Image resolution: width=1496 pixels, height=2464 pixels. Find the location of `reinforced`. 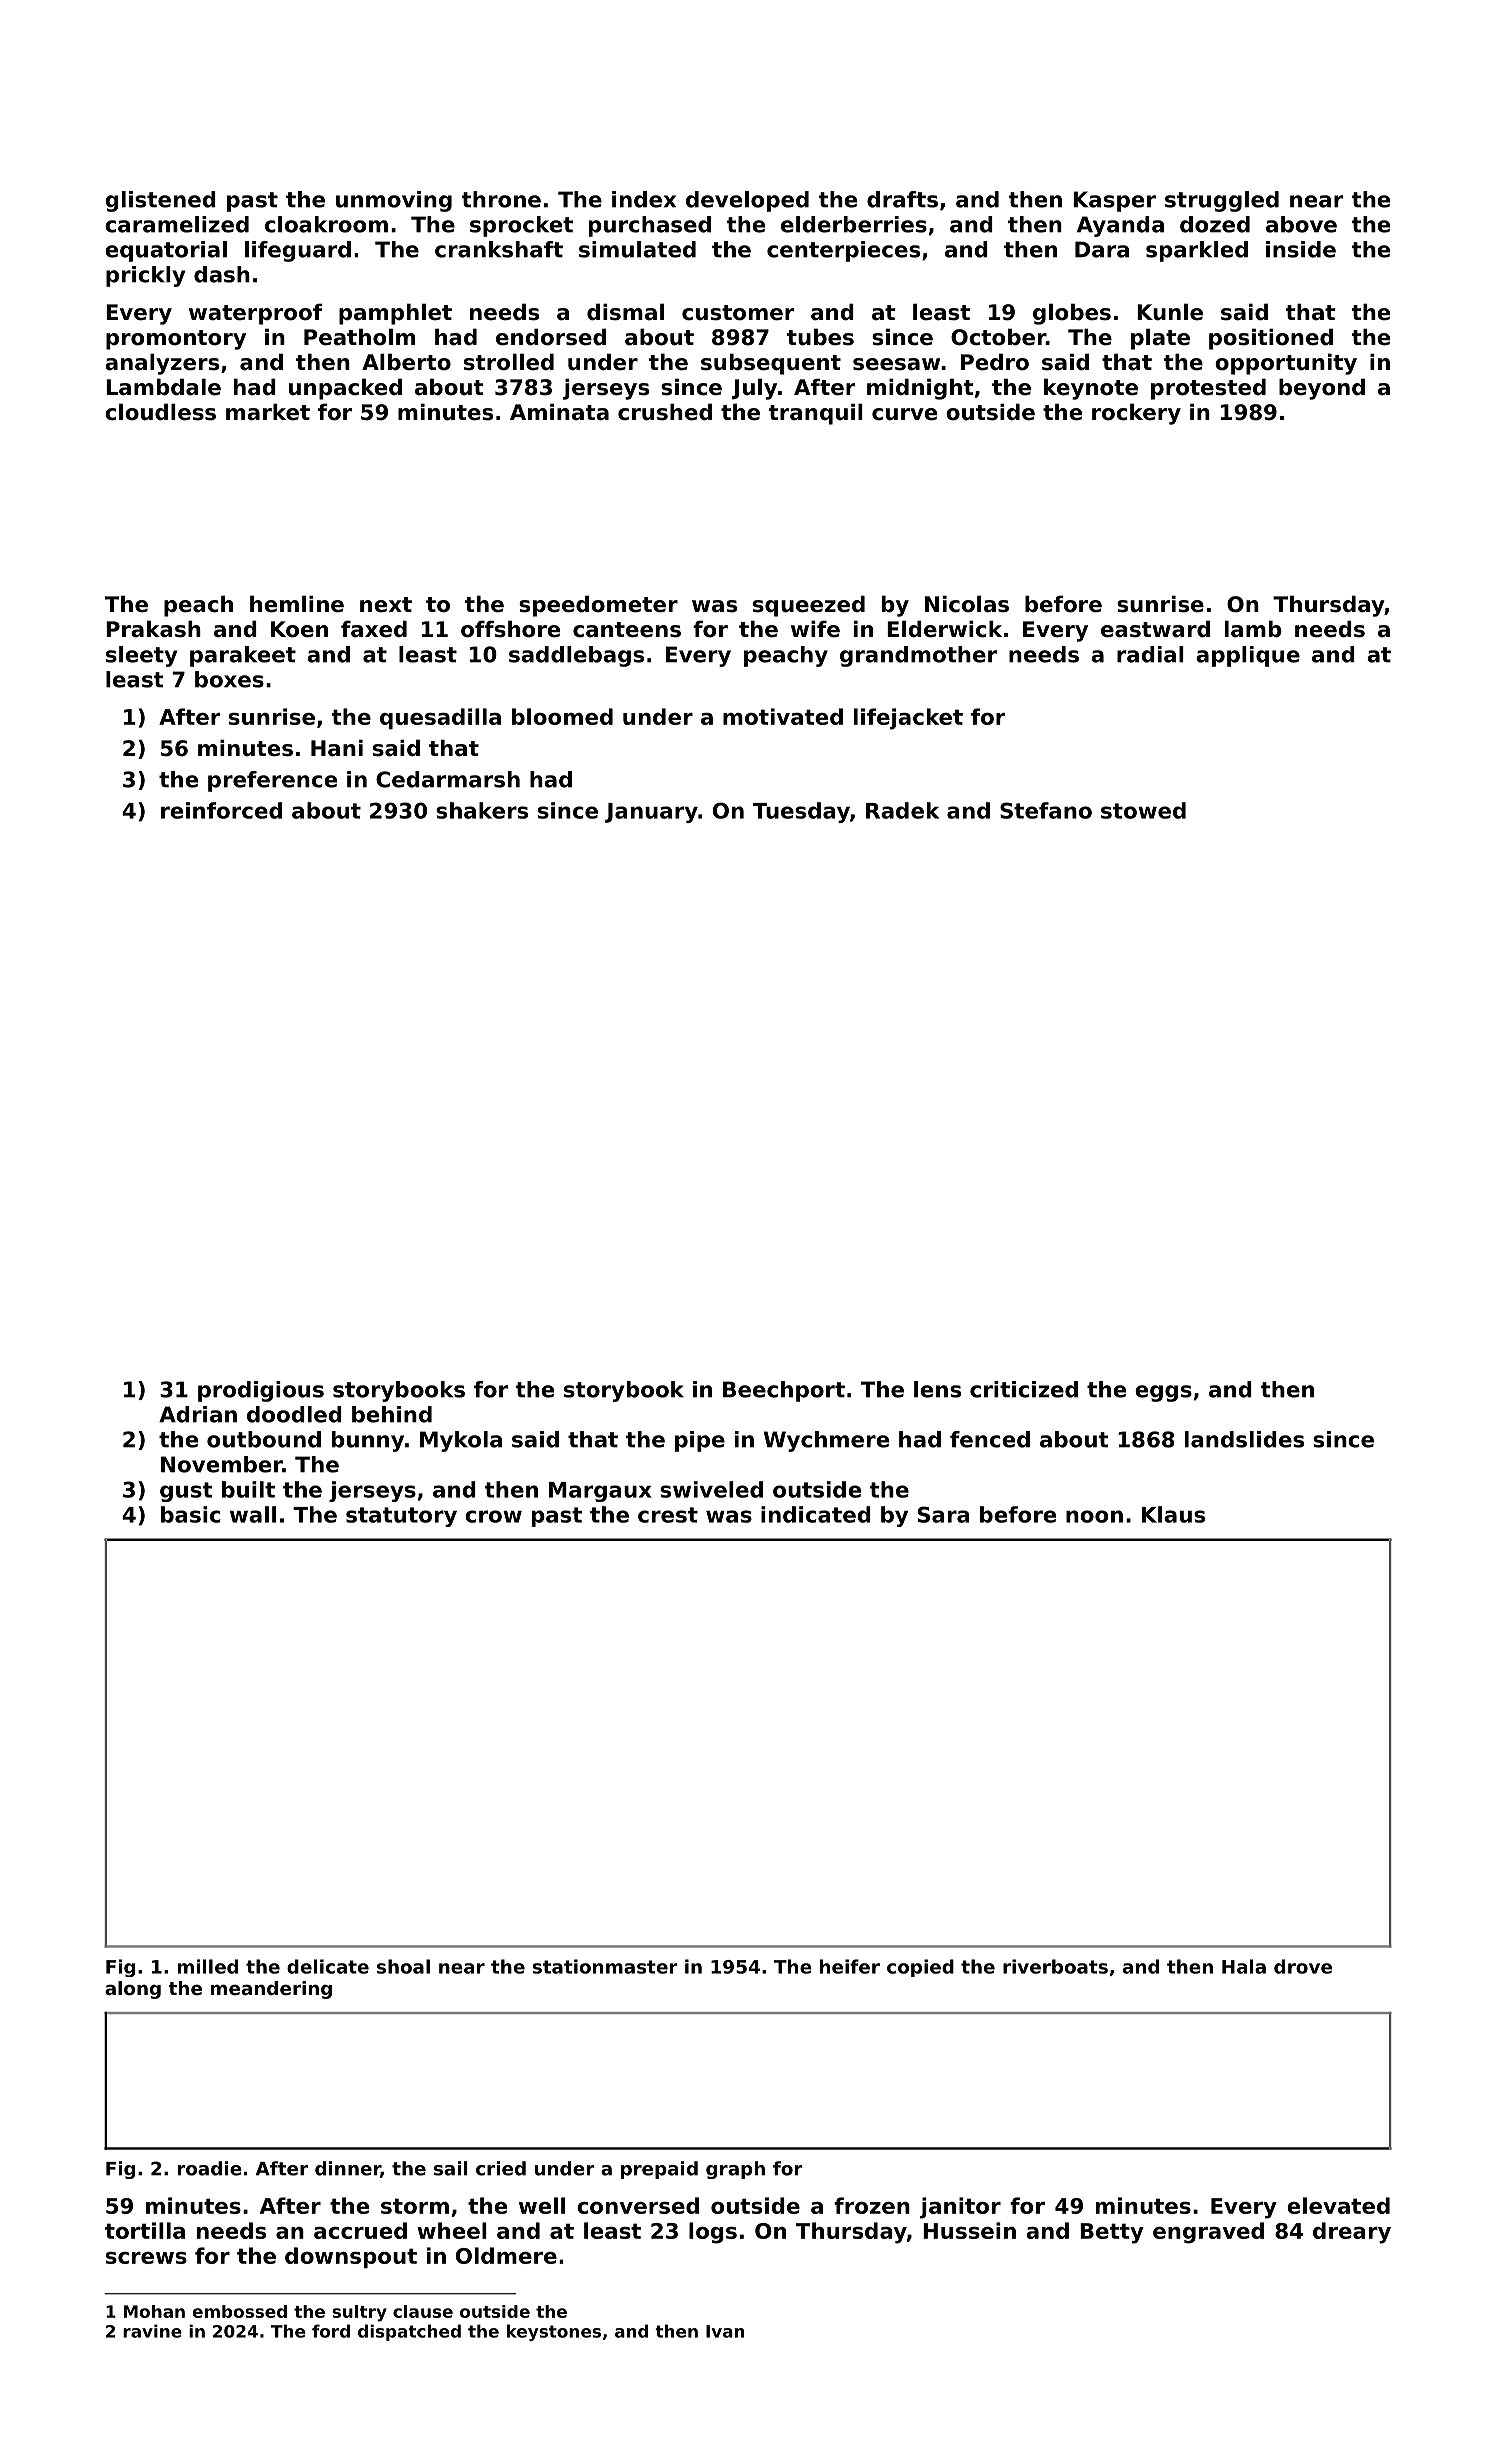

reinforced is located at coordinates (221, 810).
